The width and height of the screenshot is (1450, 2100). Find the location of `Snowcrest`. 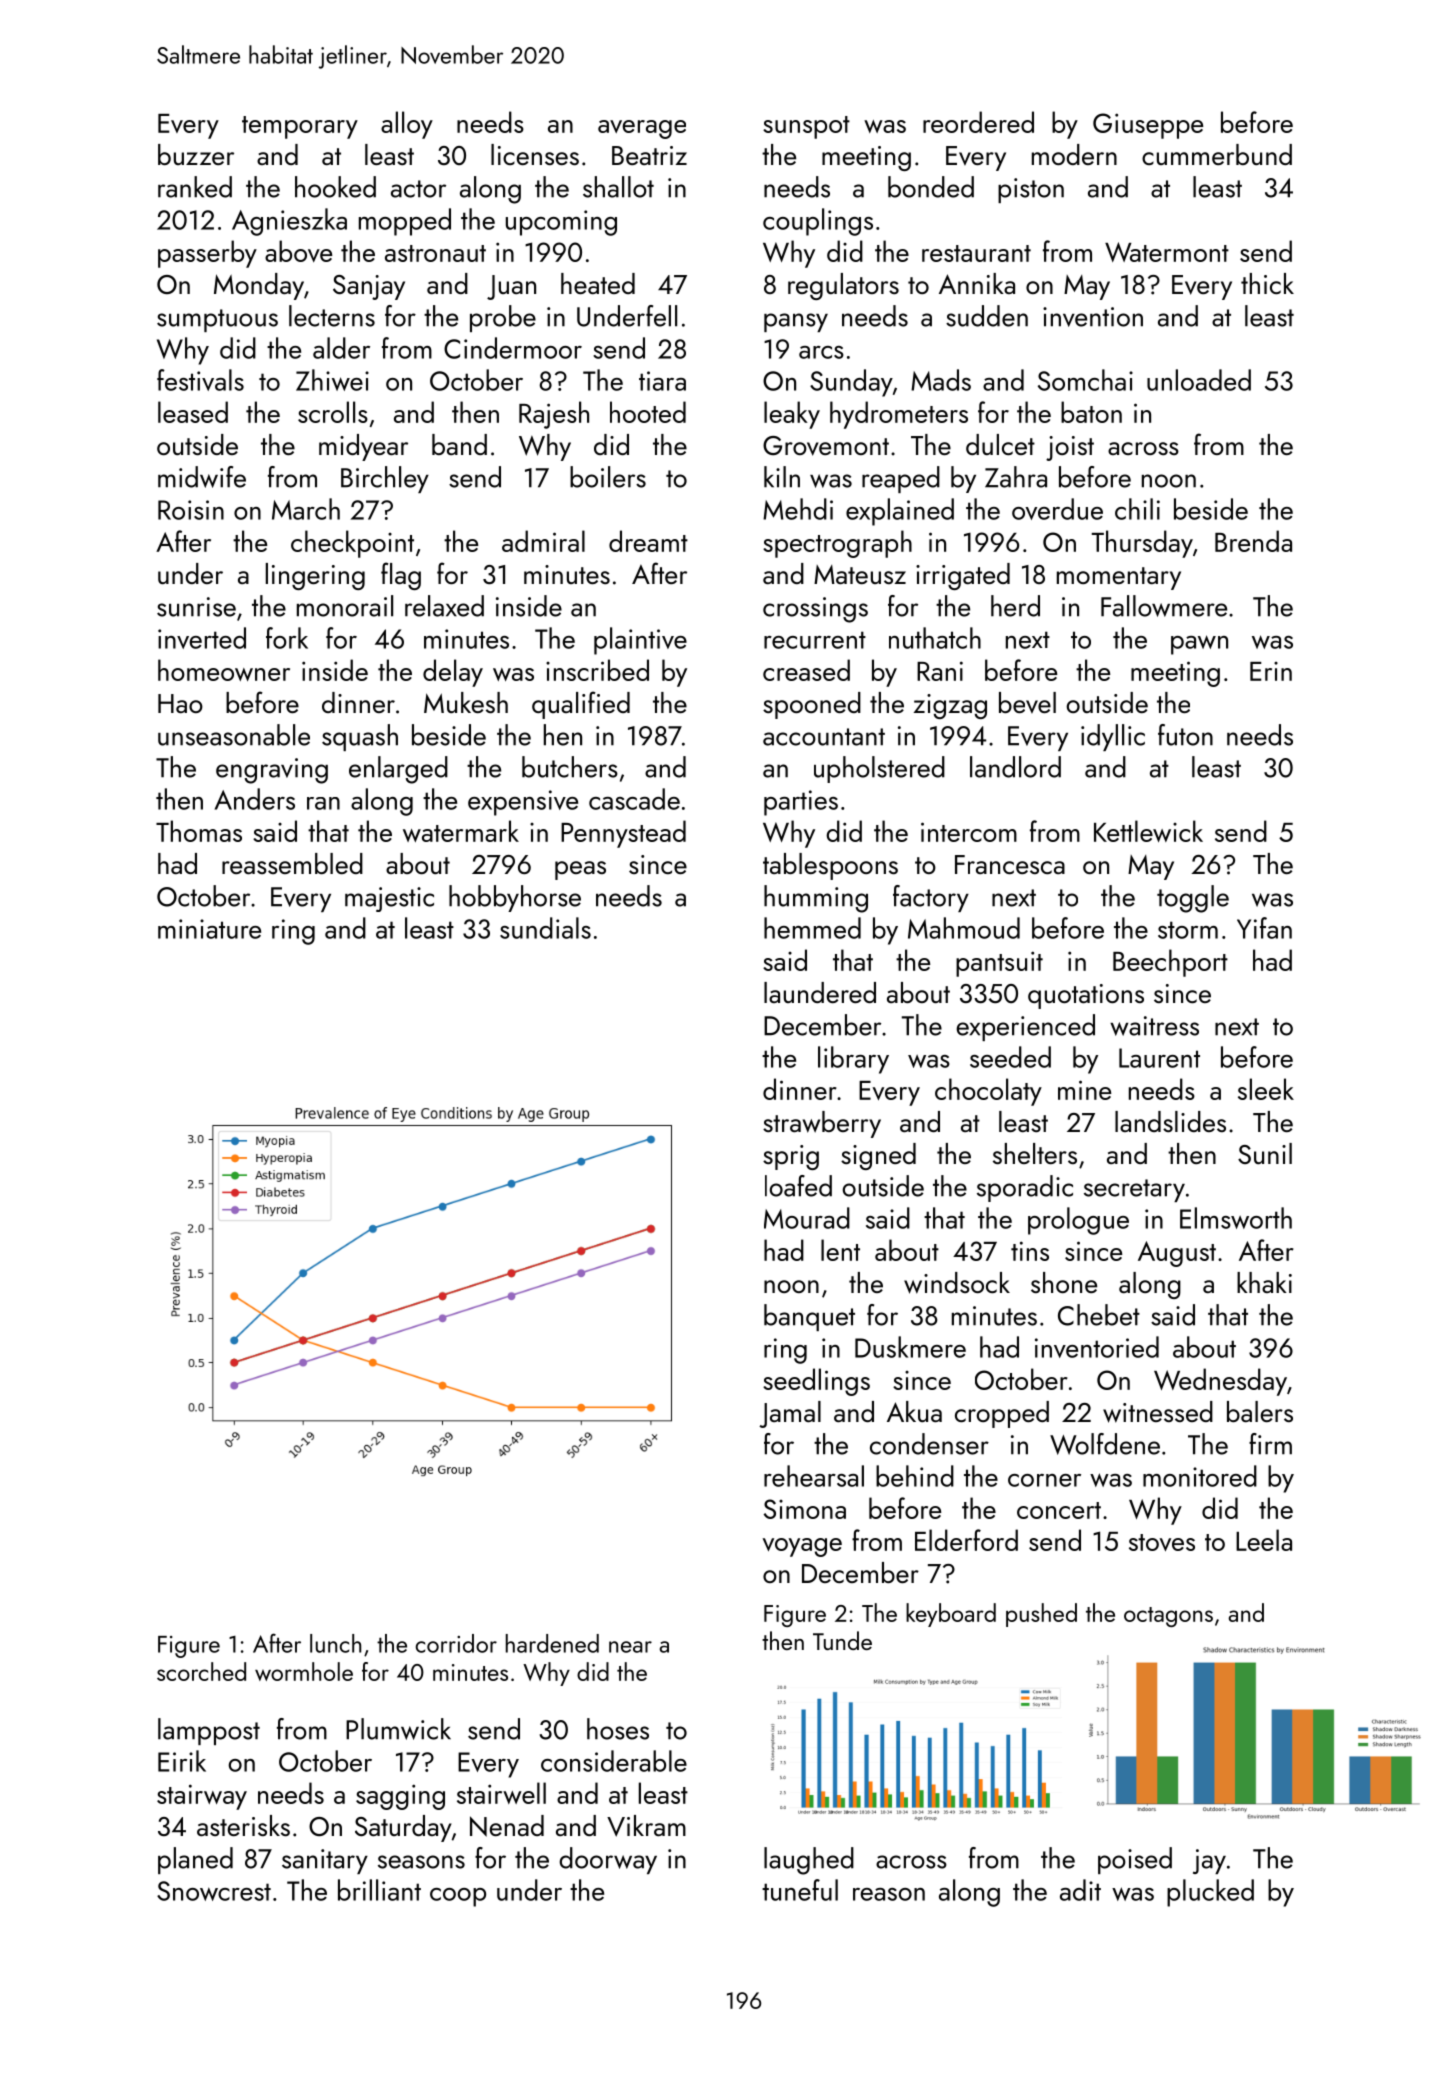

Snowcrest is located at coordinates (214, 1891).
